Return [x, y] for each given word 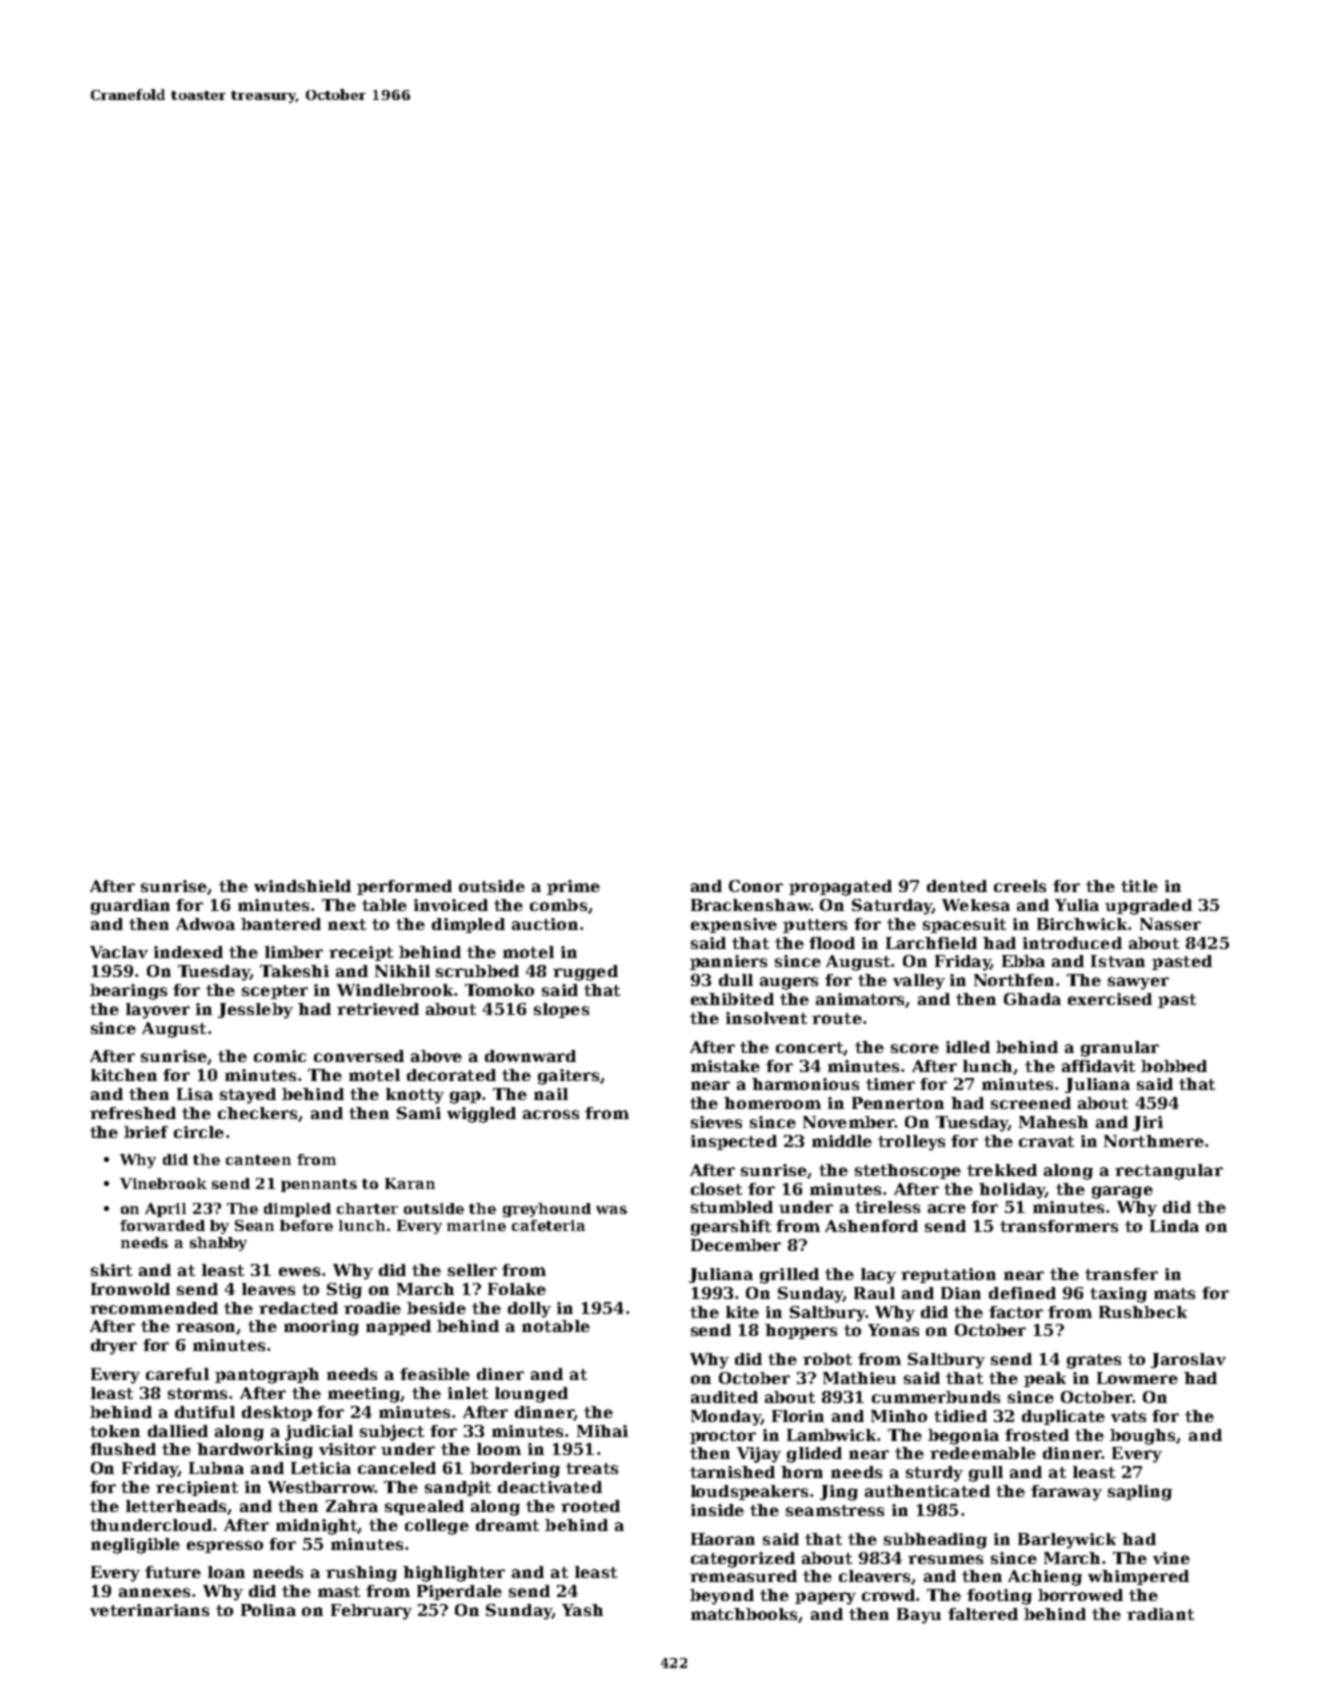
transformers [1059, 1226]
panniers [728, 962]
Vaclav [119, 952]
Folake [517, 1289]
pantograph [267, 1376]
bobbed [1174, 1066]
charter [367, 1208]
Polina [268, 1610]
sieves [716, 1122]
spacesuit [964, 925]
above [436, 1056]
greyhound [547, 1210]
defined [1022, 1293]
